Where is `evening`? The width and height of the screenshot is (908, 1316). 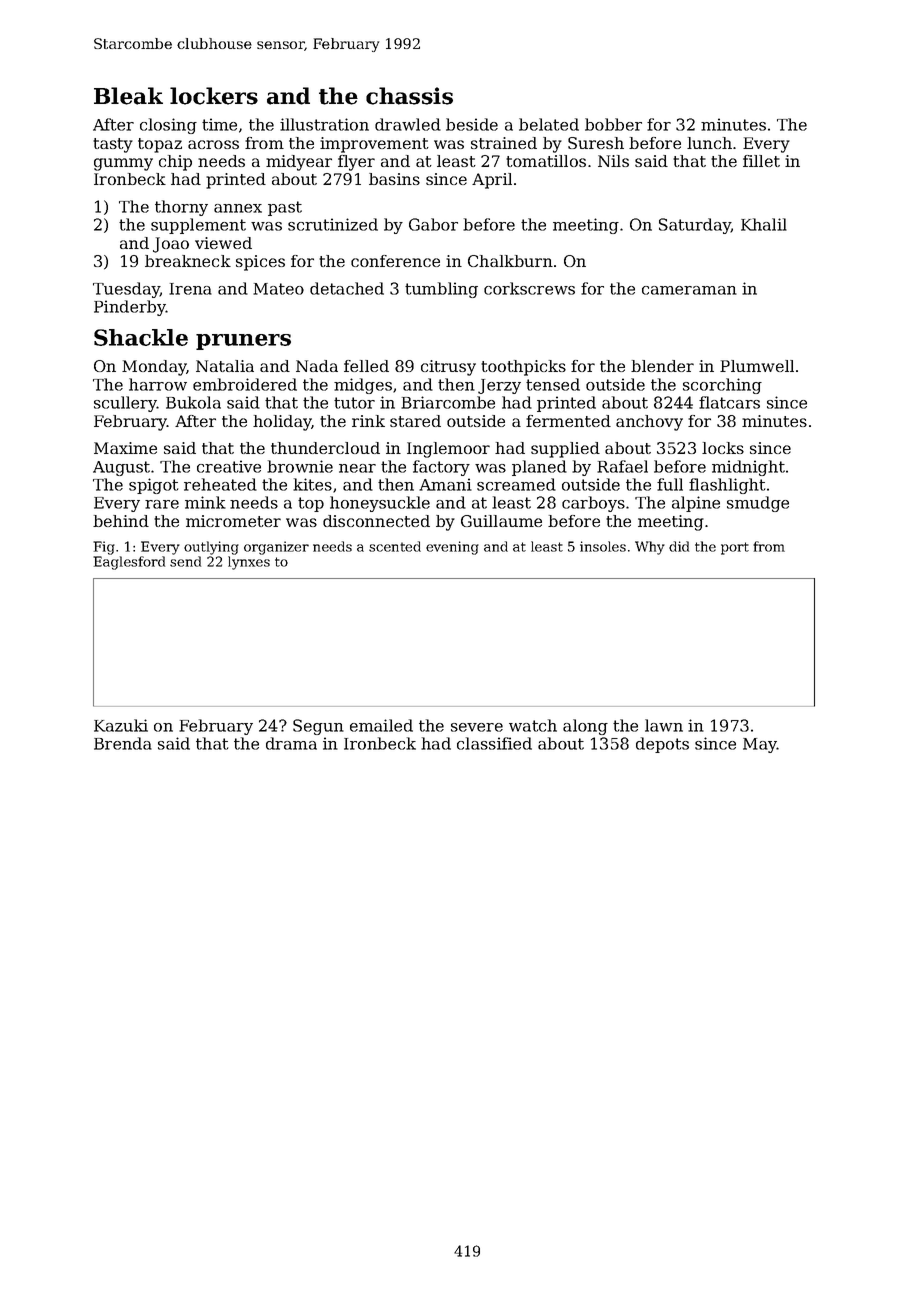 evening is located at coordinates (452, 548).
